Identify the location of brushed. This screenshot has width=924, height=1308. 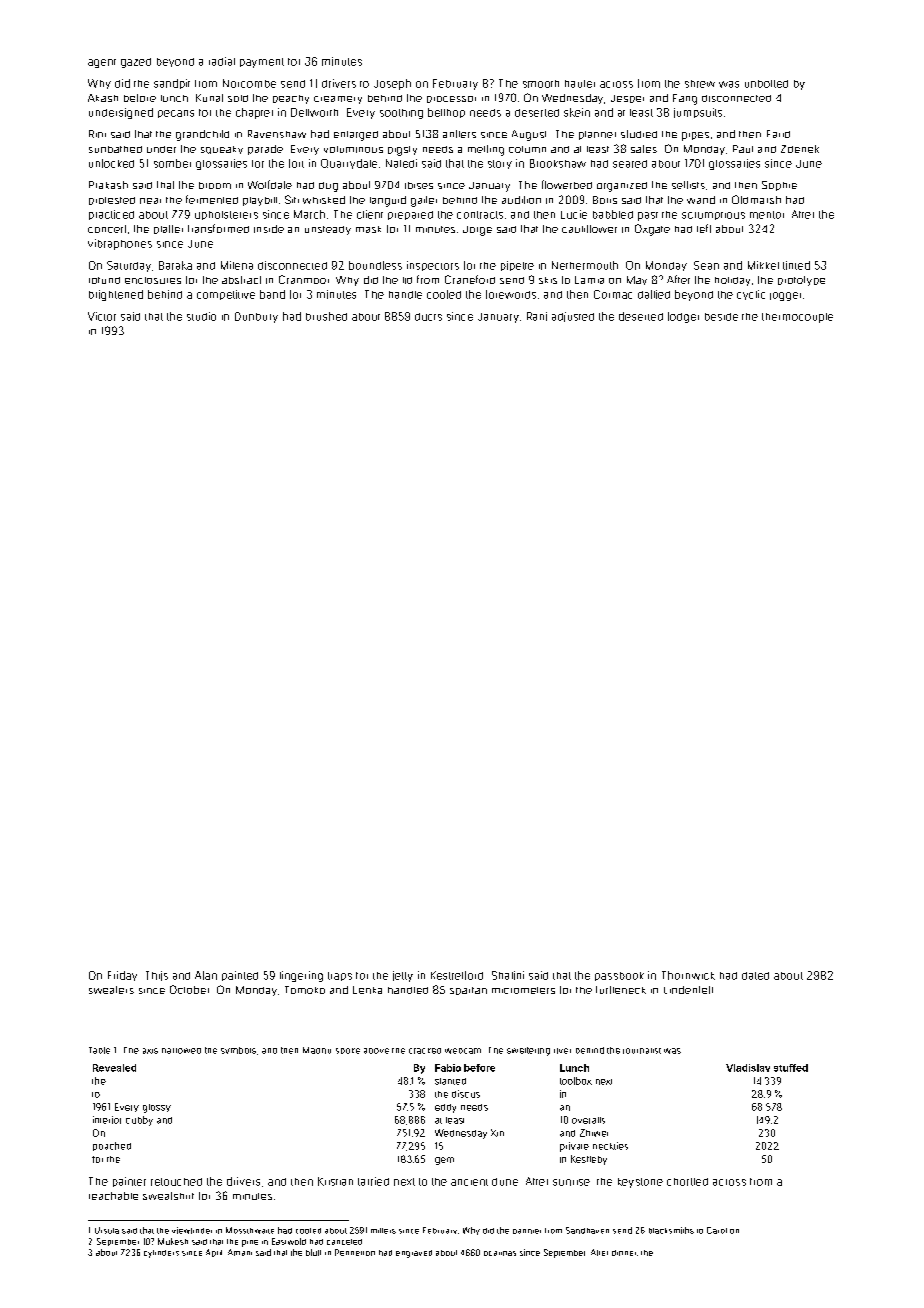
(326, 316).
